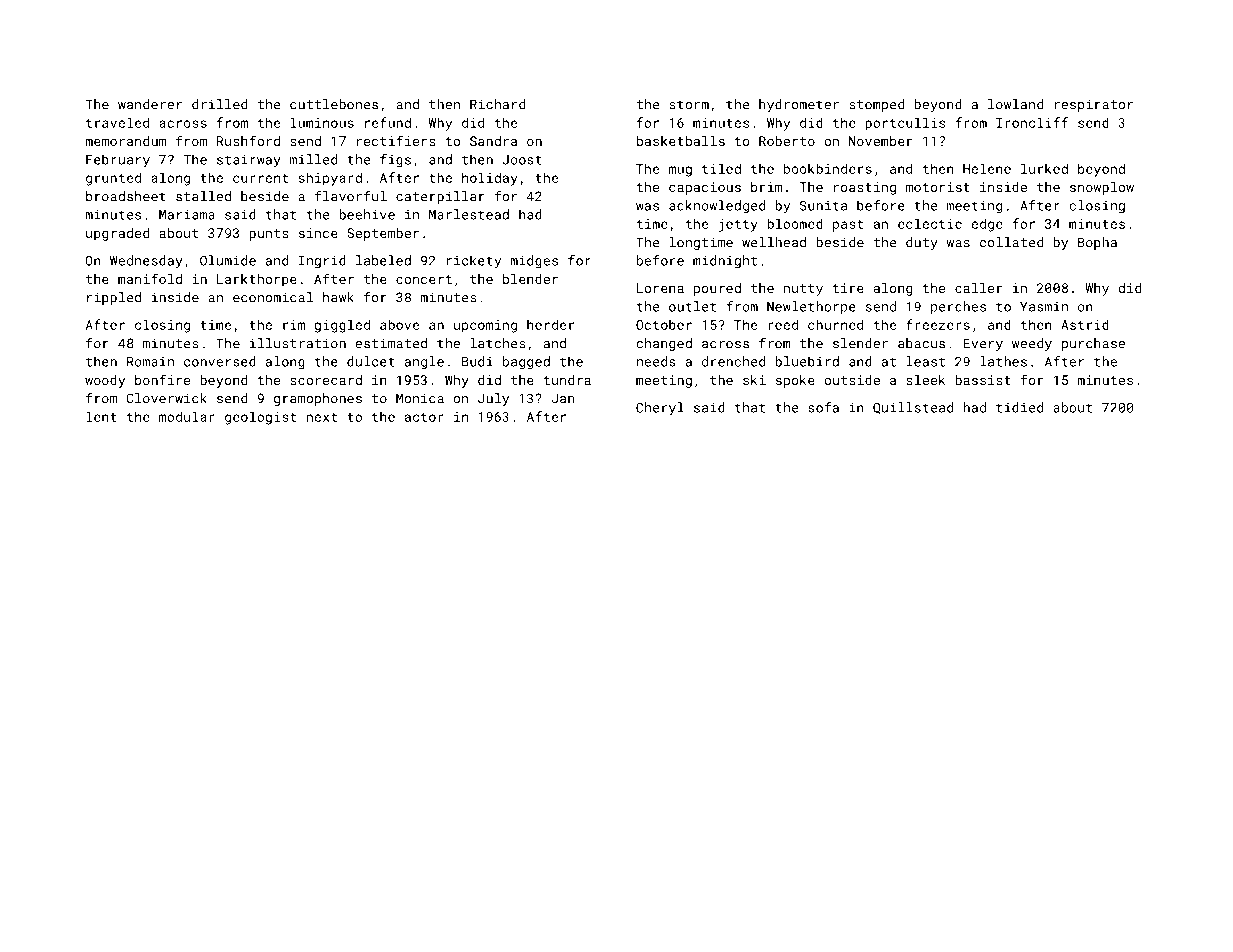  Describe the element at coordinates (187, 416) in the screenshot. I see `modular` at that location.
